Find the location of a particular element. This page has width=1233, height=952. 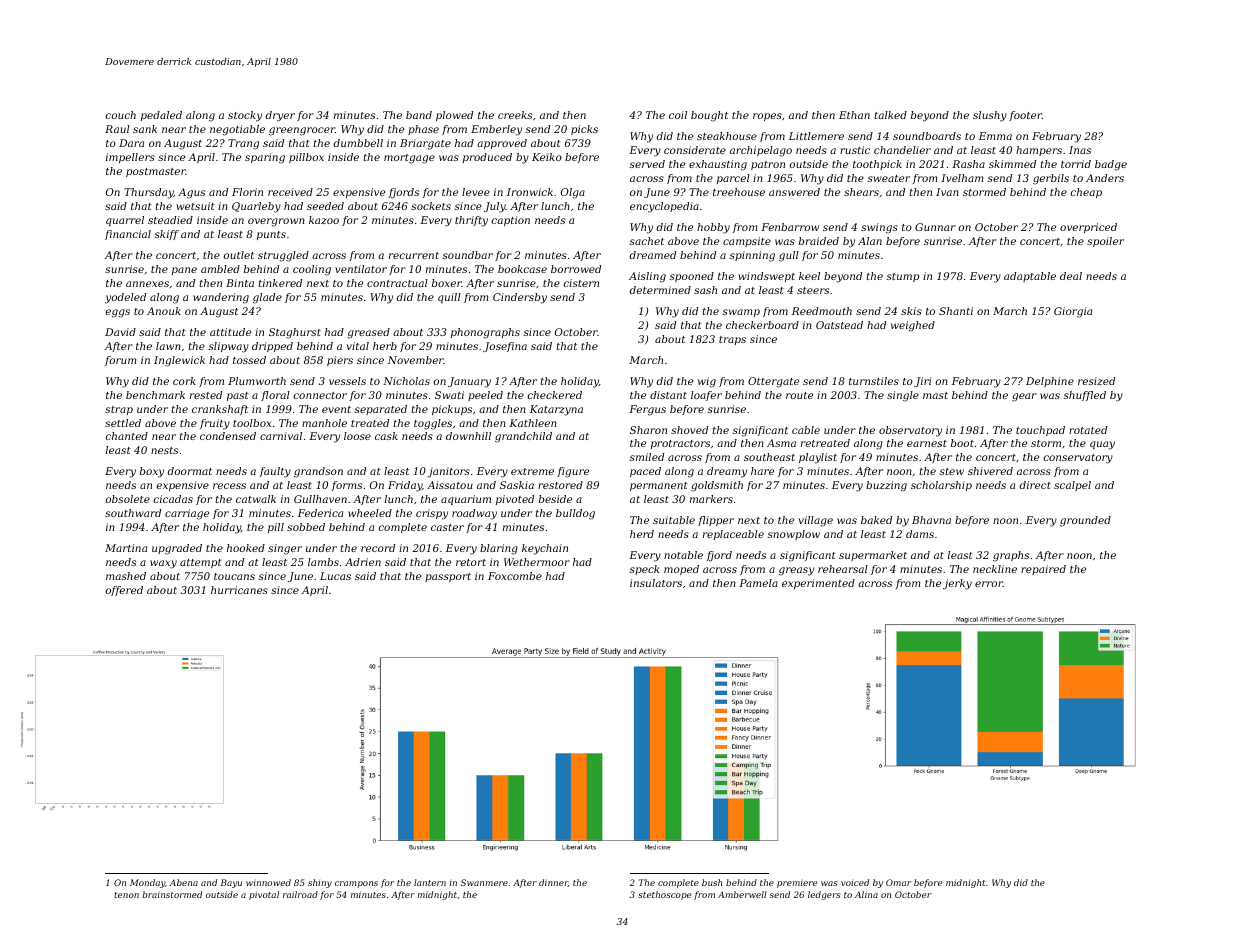

experimented is located at coordinates (818, 584).
